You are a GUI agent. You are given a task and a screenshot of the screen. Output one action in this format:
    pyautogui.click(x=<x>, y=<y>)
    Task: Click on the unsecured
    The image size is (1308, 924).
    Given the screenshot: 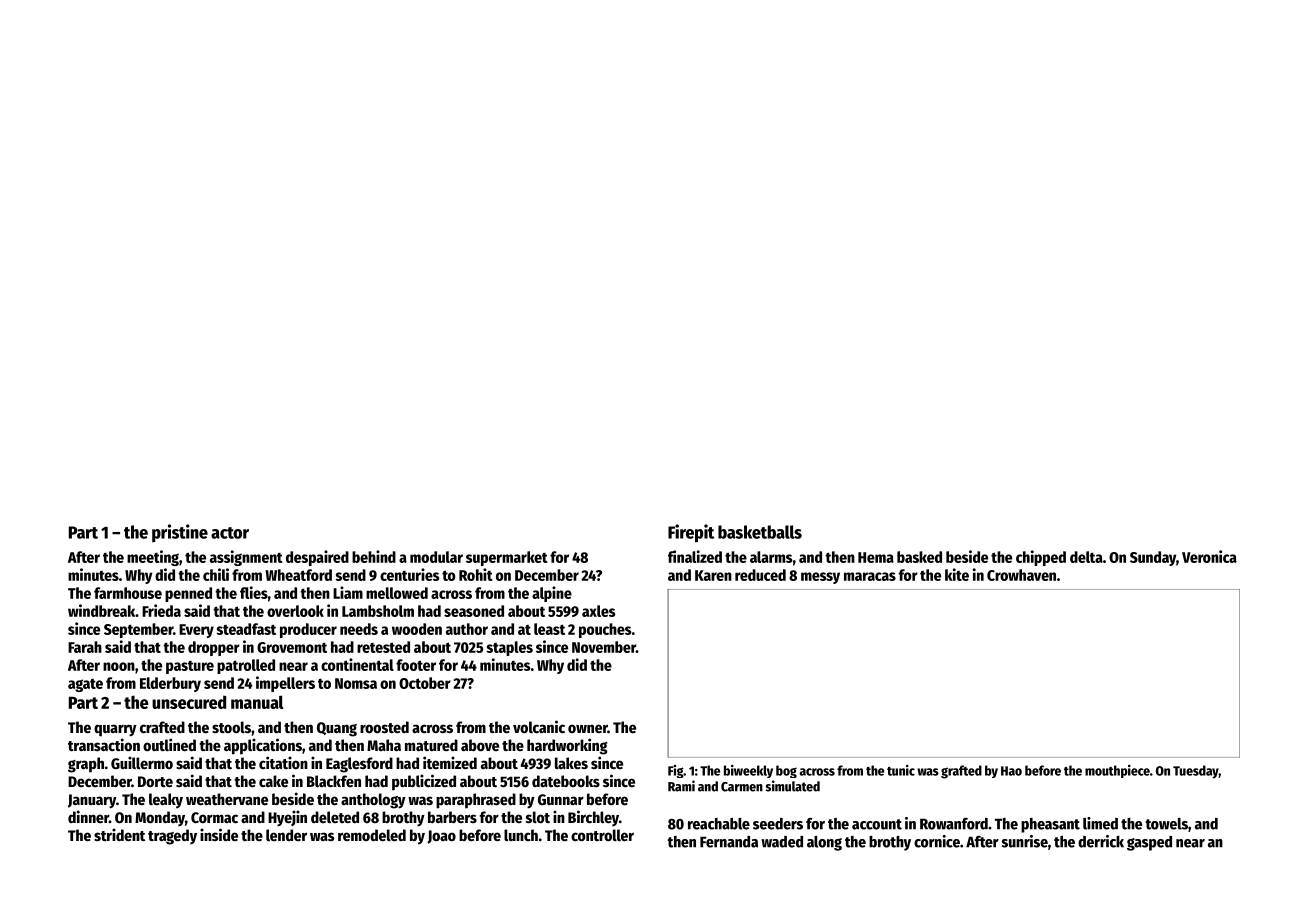 What is the action you would take?
    pyautogui.click(x=189, y=702)
